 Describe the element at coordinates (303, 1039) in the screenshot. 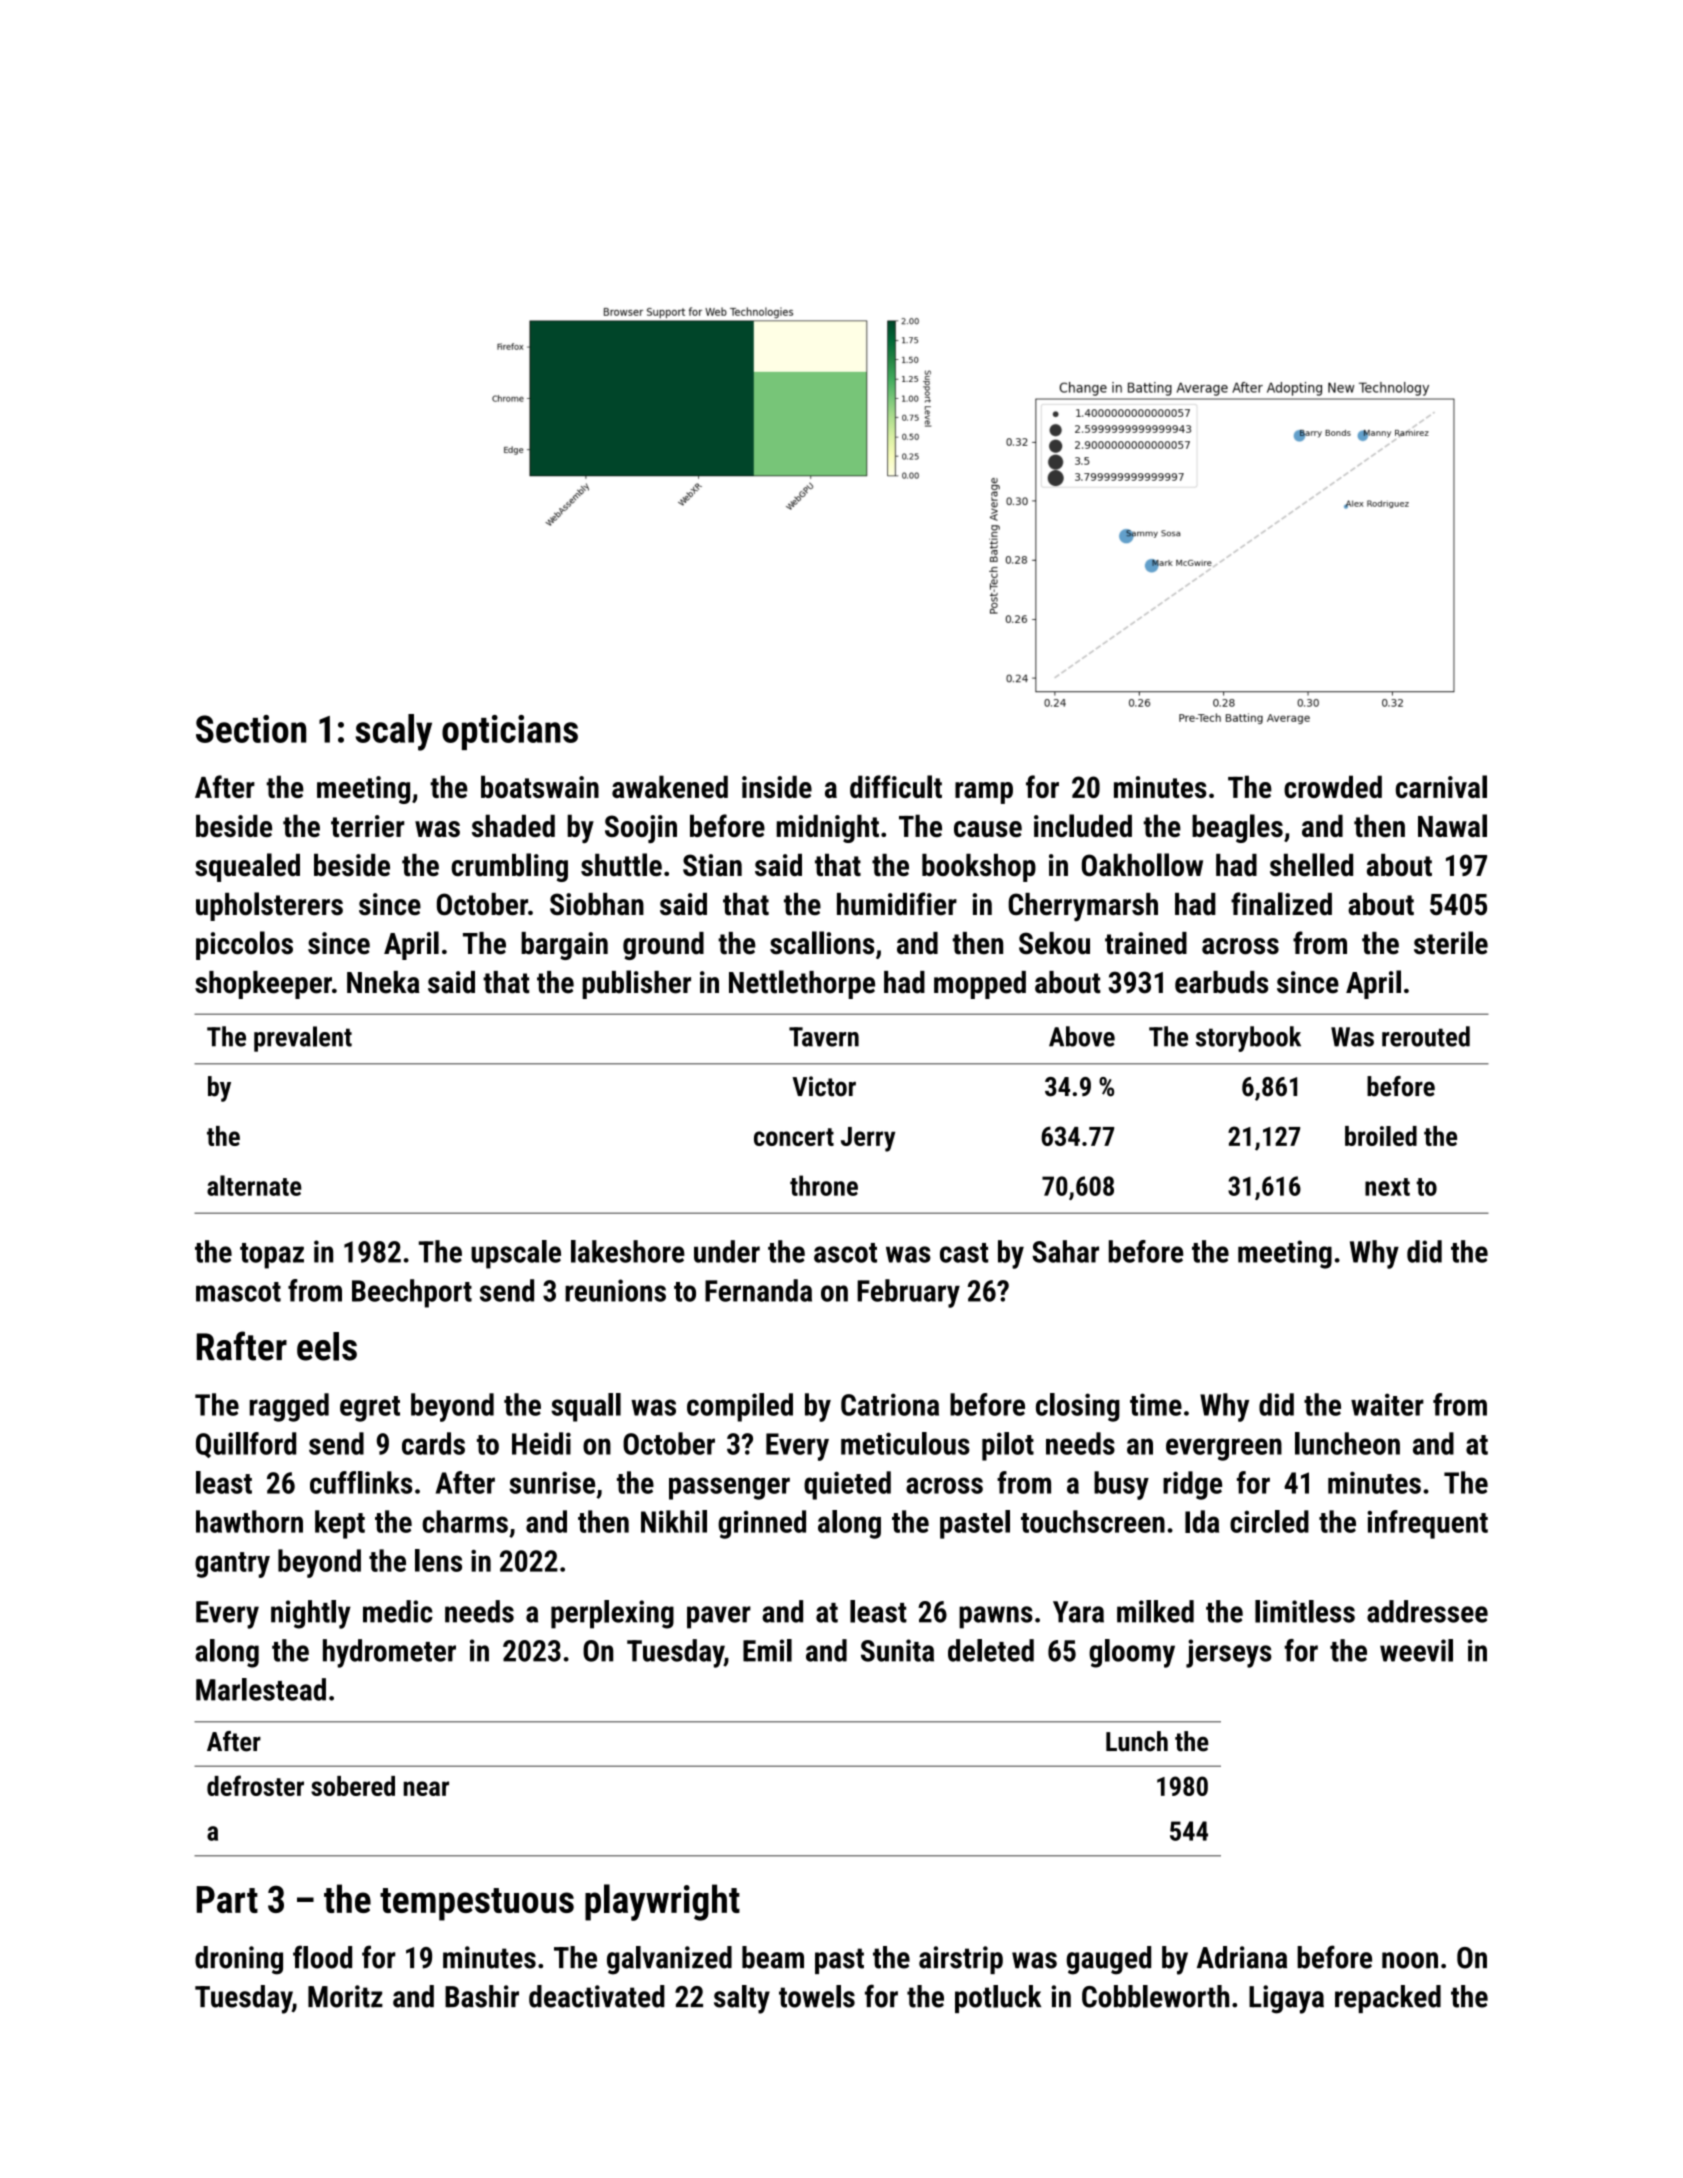

I see `prevalent` at that location.
